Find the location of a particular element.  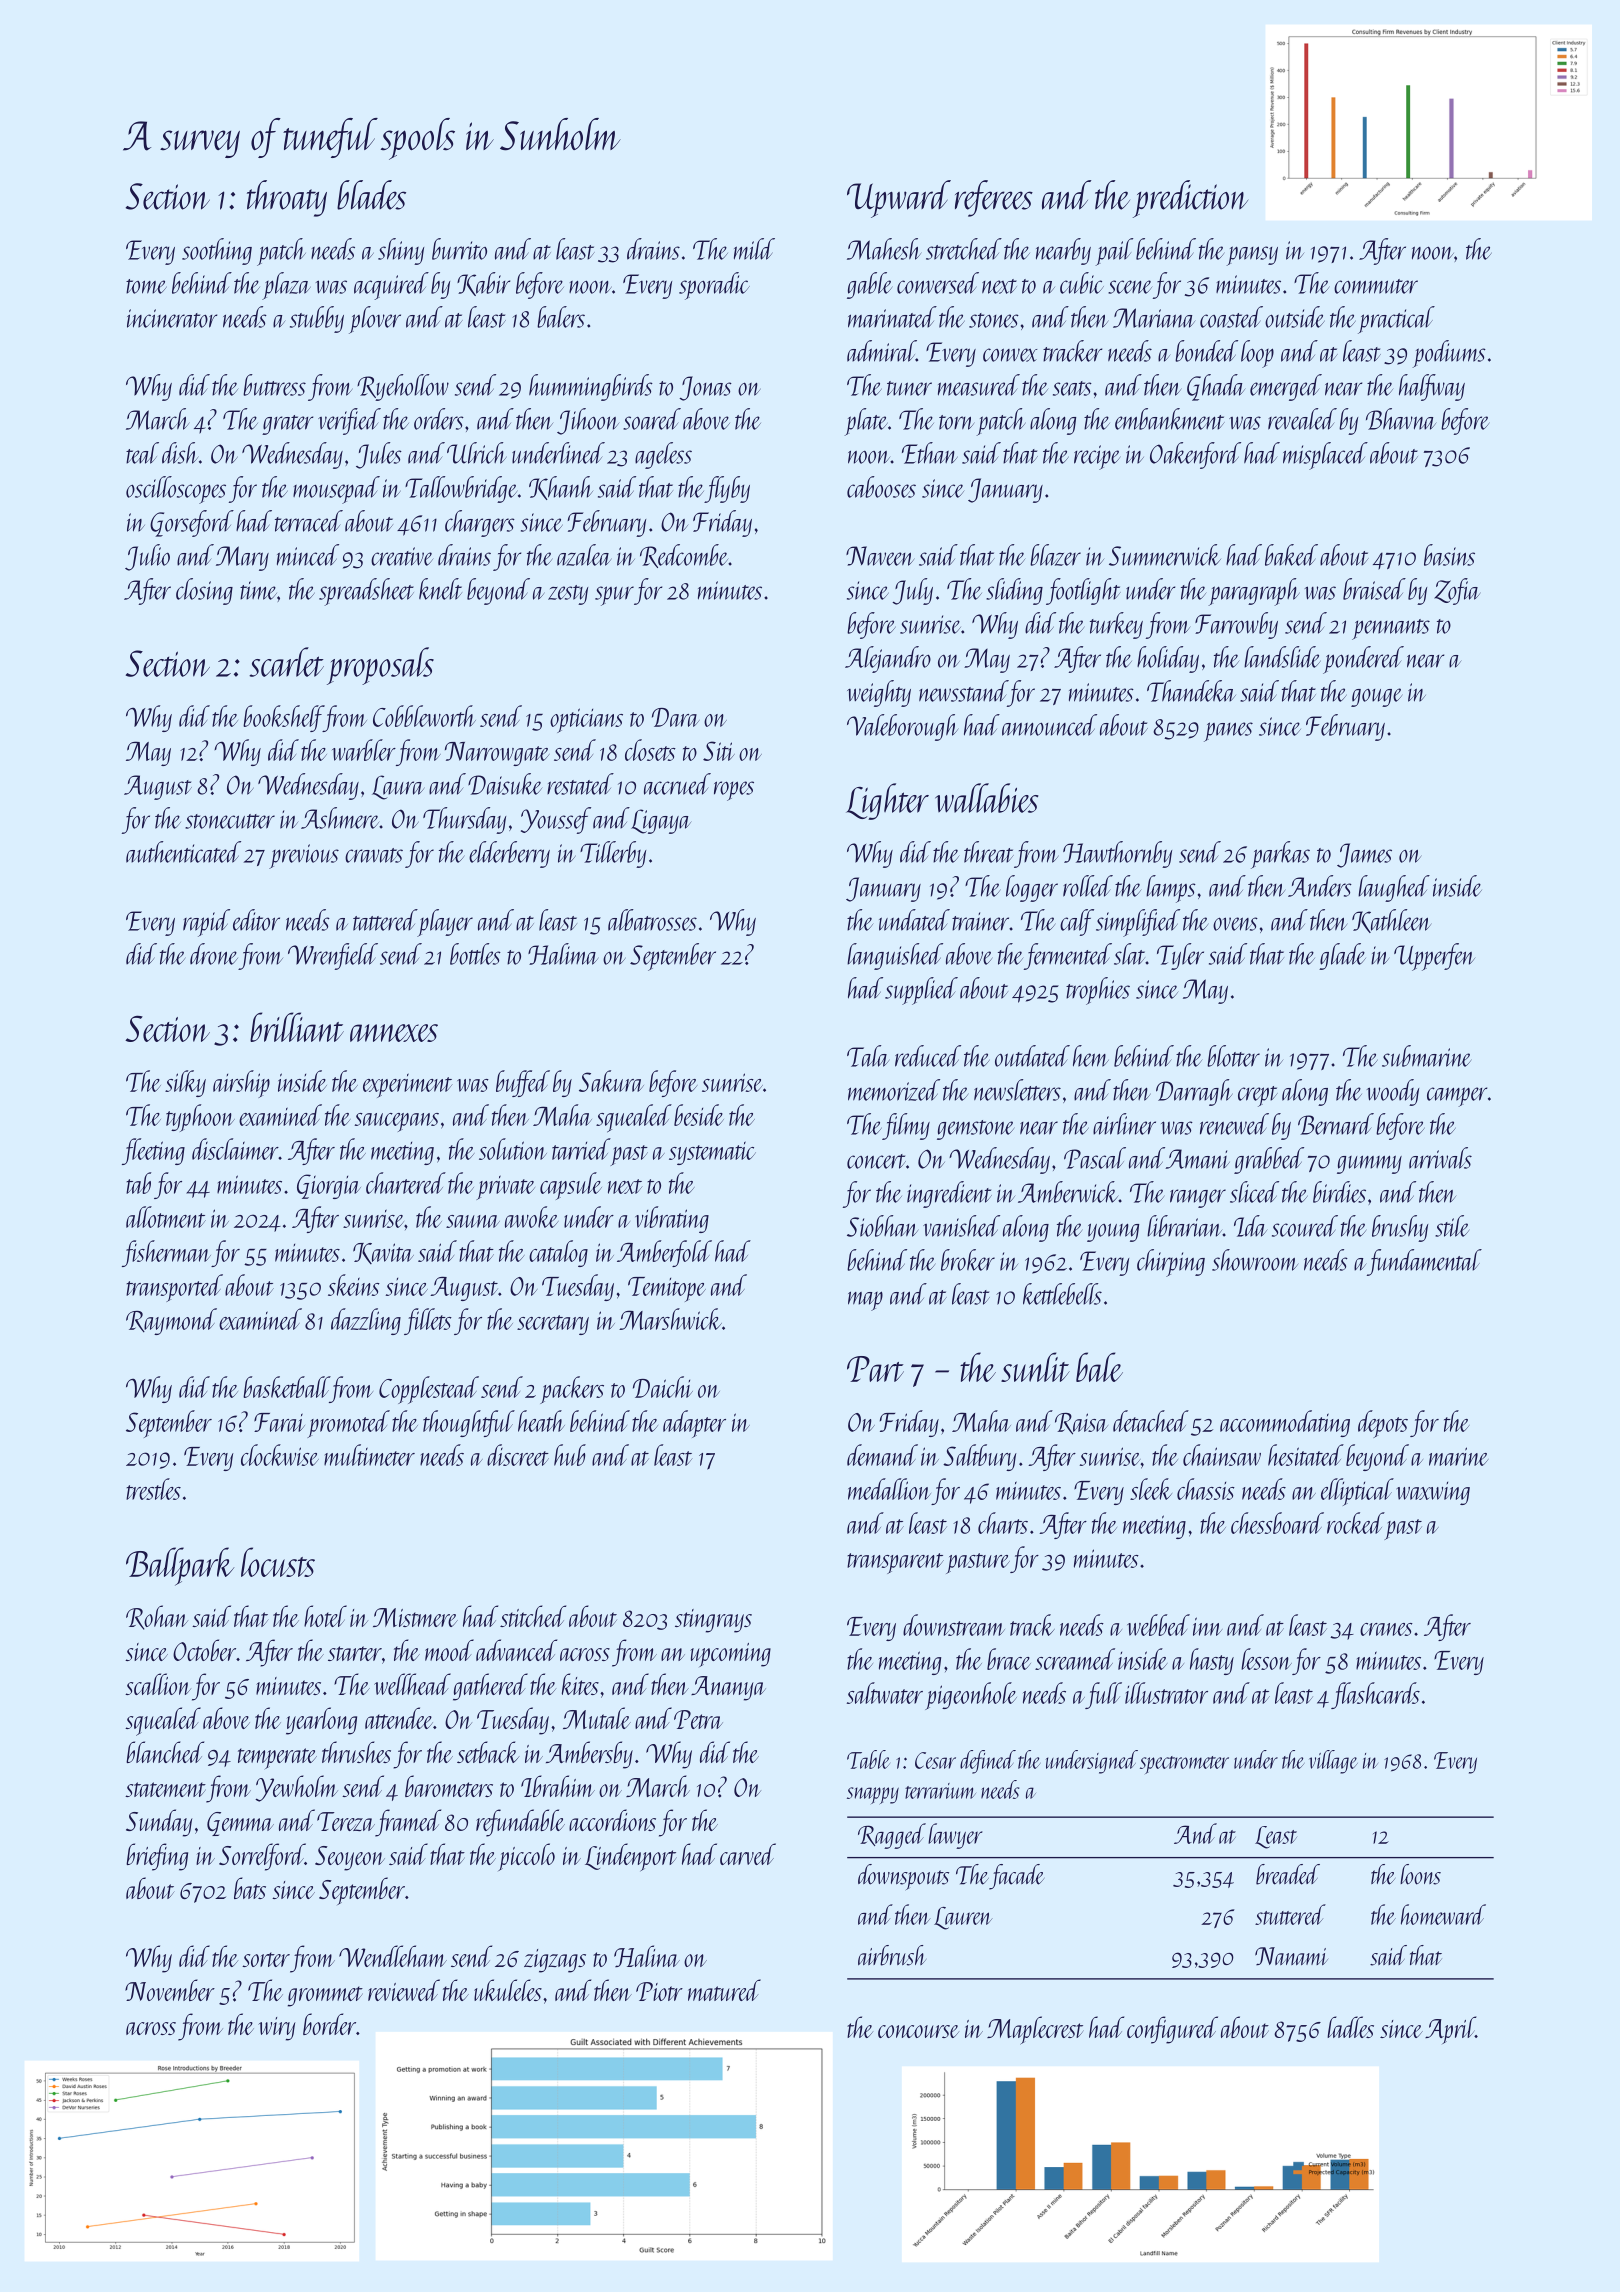

prediction is located at coordinates (1190, 199).
